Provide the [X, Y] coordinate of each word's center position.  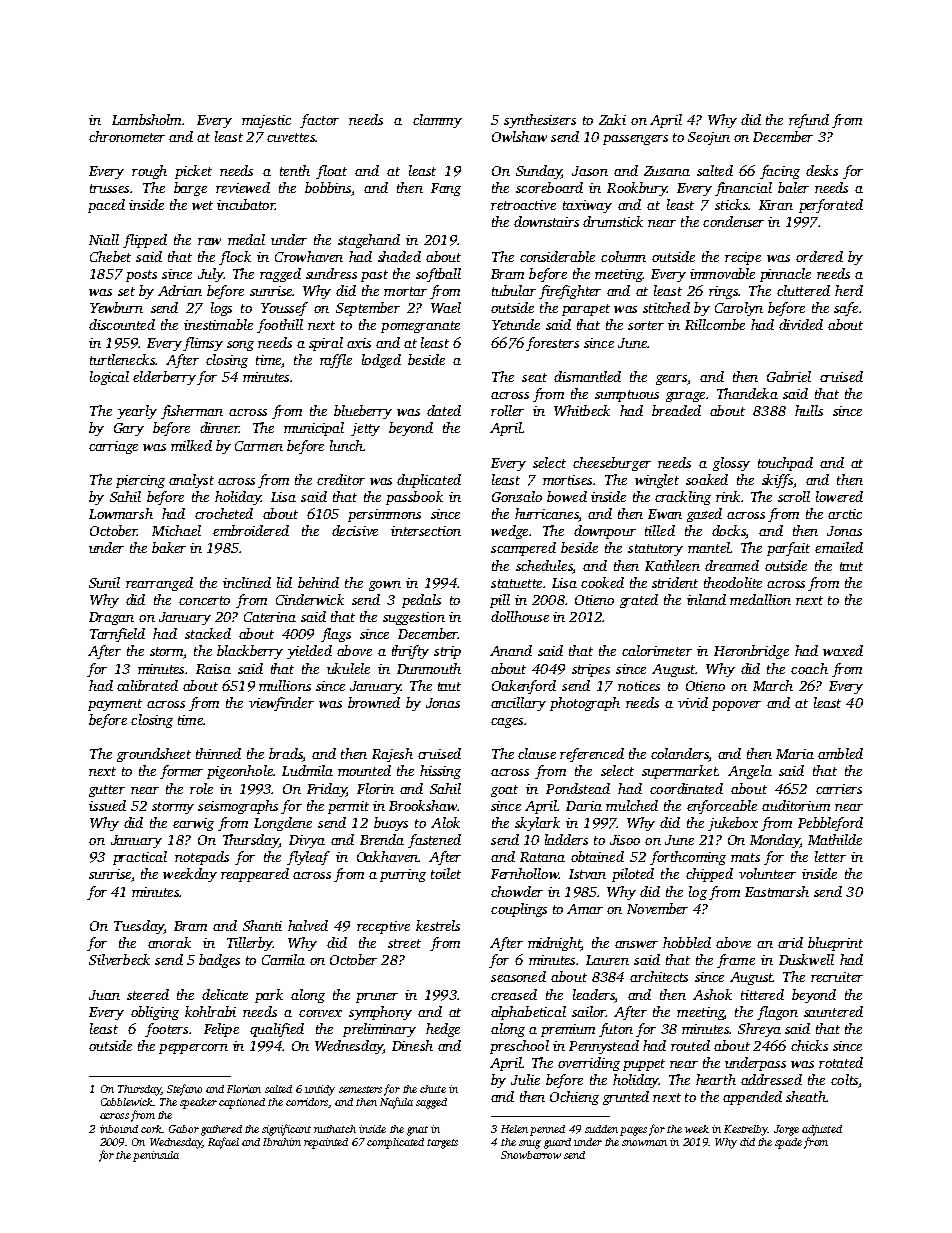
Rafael [223, 1143]
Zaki [612, 119]
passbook [414, 498]
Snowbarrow [531, 1155]
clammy [437, 121]
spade [788, 1143]
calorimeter [657, 650]
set [126, 291]
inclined [247, 582]
